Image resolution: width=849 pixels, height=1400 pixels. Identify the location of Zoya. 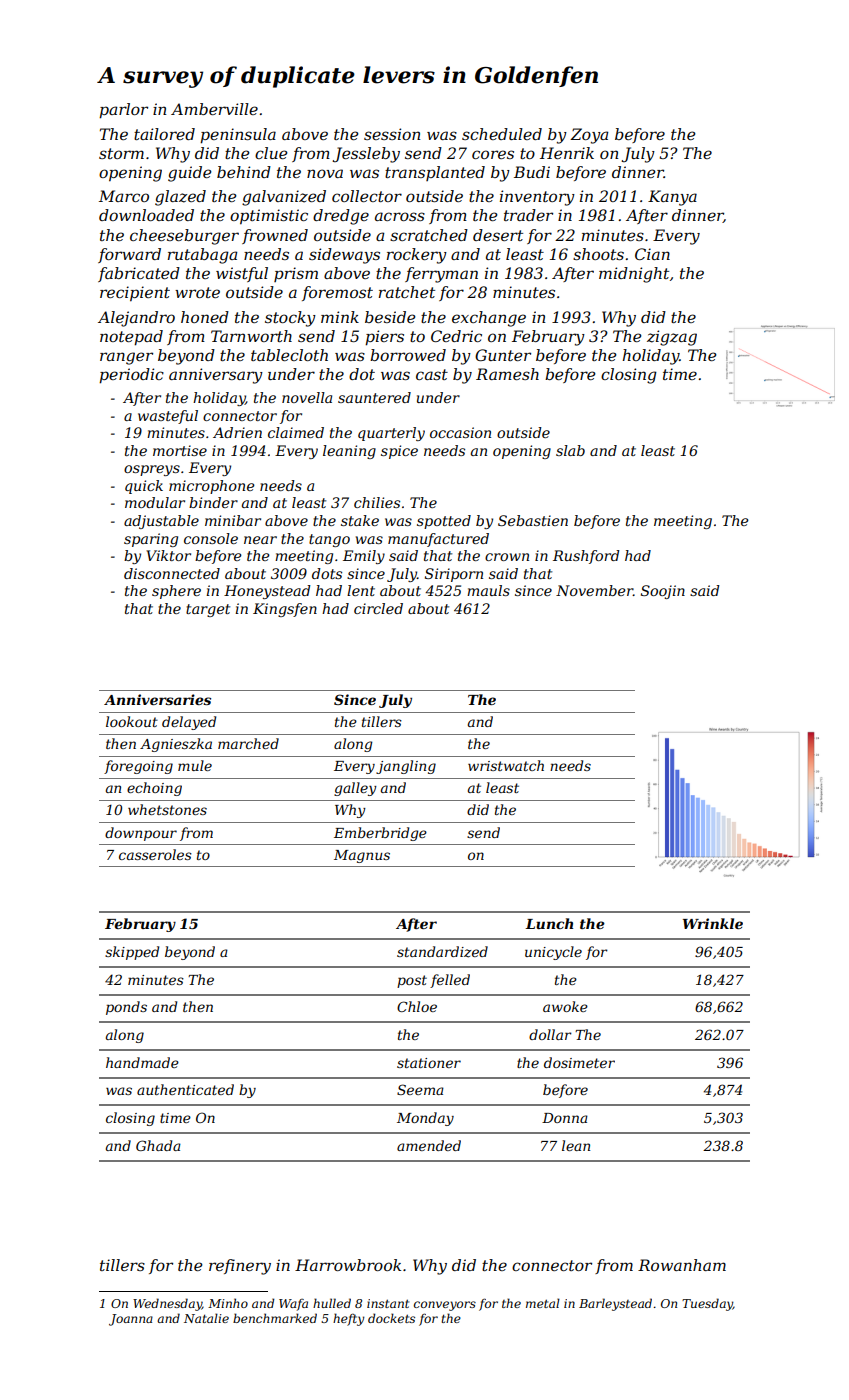
(589, 136).
